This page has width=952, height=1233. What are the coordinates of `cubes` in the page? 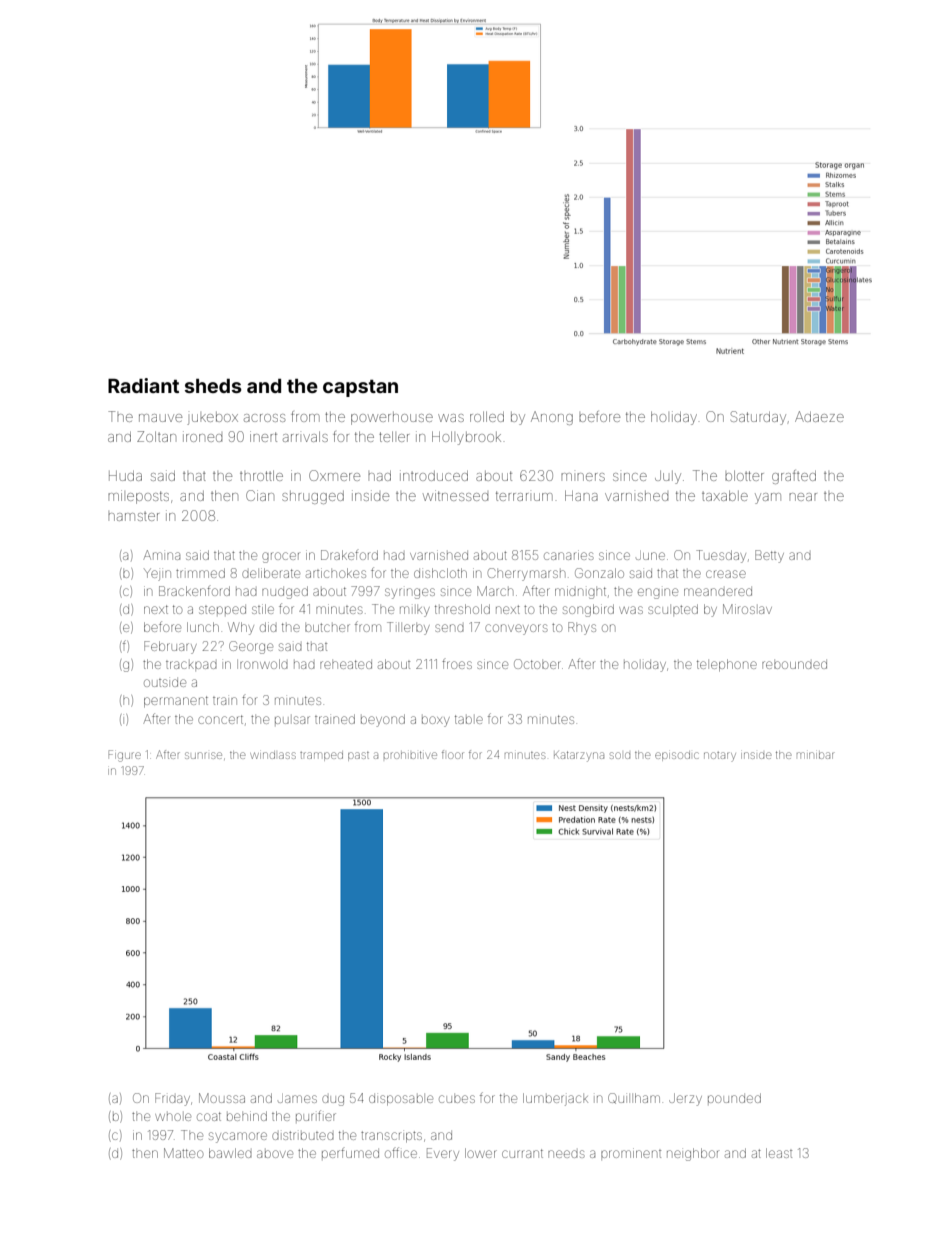 It's located at (457, 1099).
